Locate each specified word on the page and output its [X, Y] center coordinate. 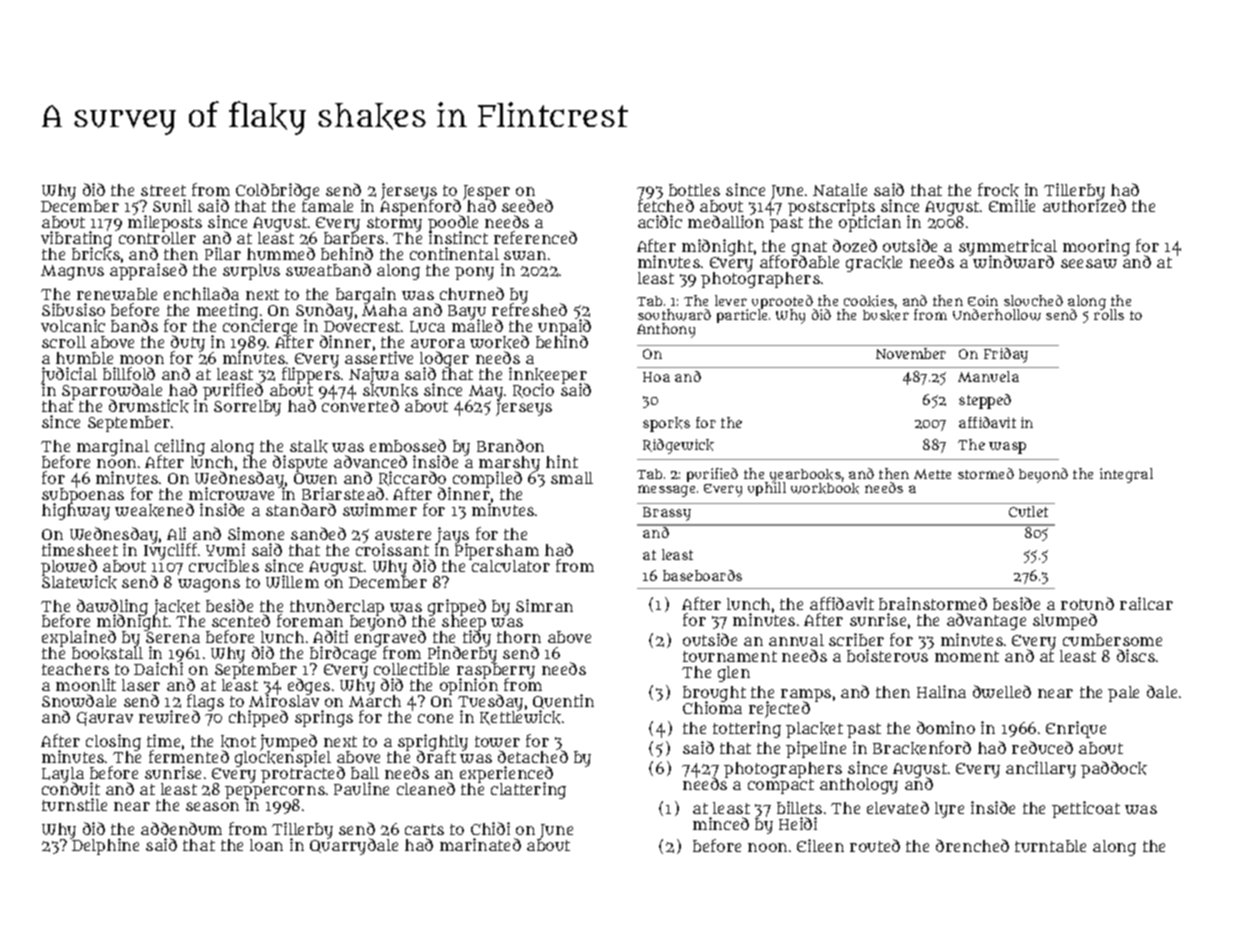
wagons [209, 585]
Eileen [820, 845]
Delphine [105, 847]
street [163, 190]
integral [1126, 475]
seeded [527, 205]
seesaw [1089, 263]
